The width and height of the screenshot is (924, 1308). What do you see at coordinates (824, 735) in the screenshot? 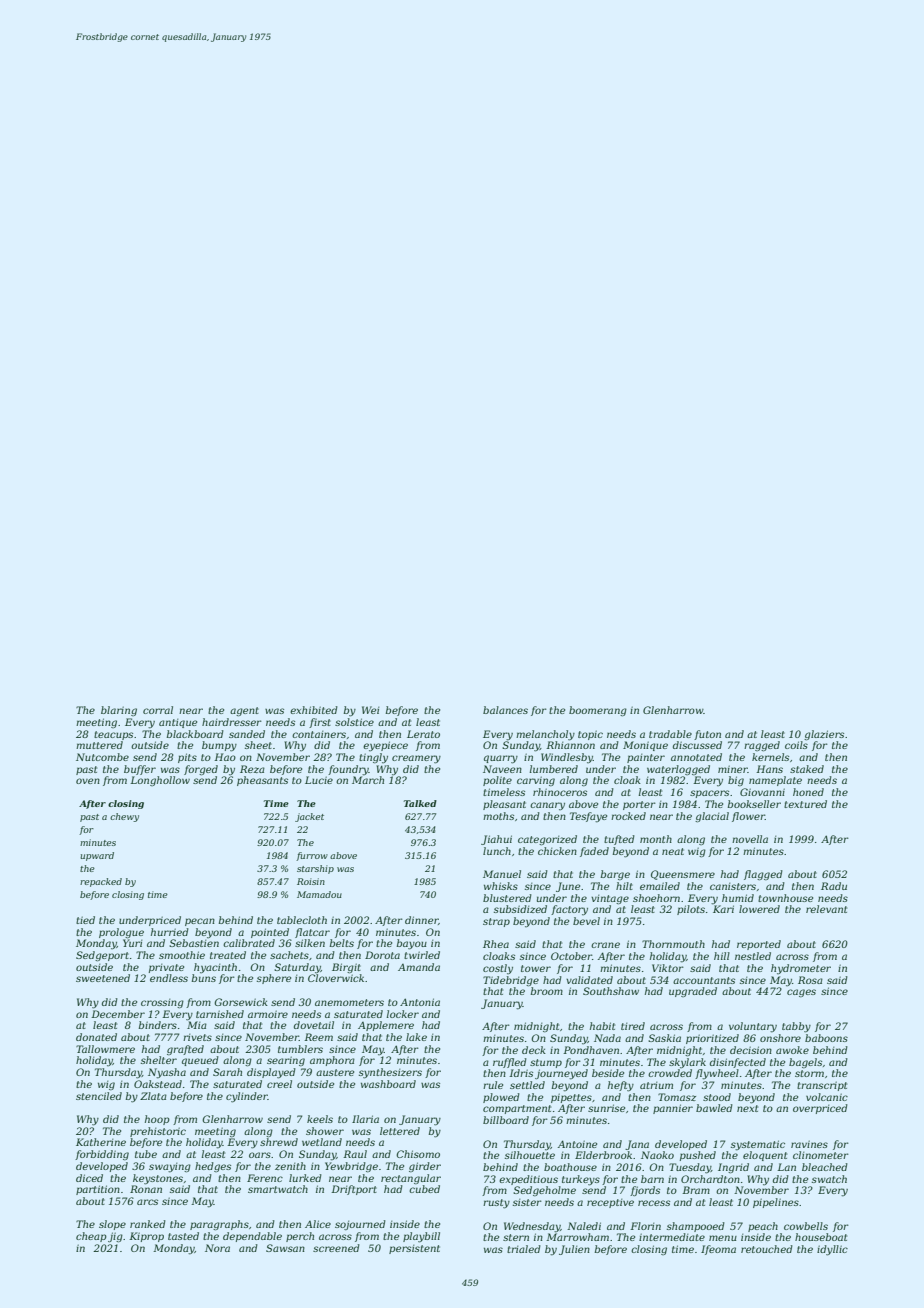
I see `glaziers` at bounding box center [824, 735].
